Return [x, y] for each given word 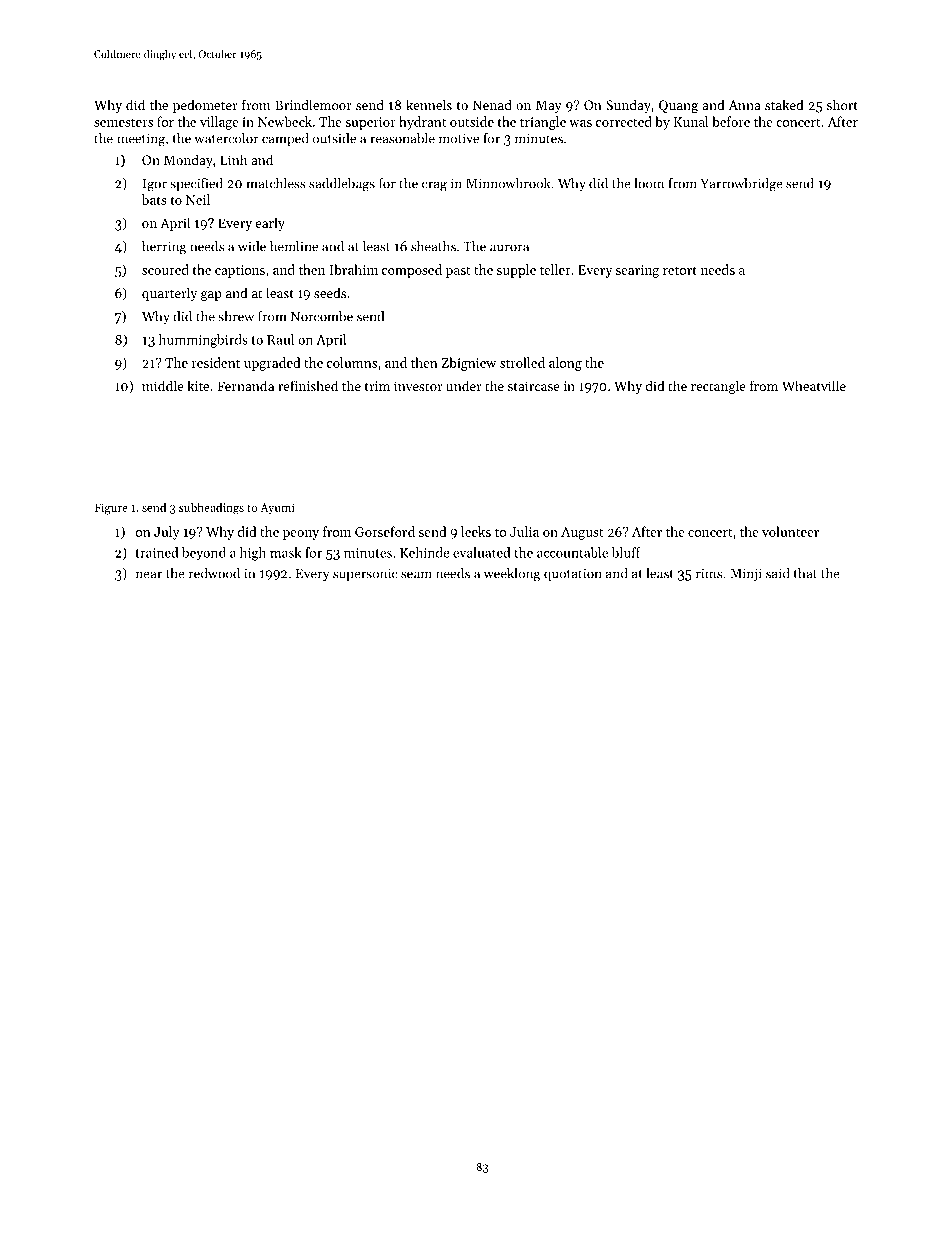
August [582, 533]
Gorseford [385, 531]
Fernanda [245, 385]
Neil [198, 199]
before [731, 121]
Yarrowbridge [741, 185]
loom [649, 183]
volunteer [790, 531]
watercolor [226, 138]
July [167, 533]
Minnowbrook [508, 183]
